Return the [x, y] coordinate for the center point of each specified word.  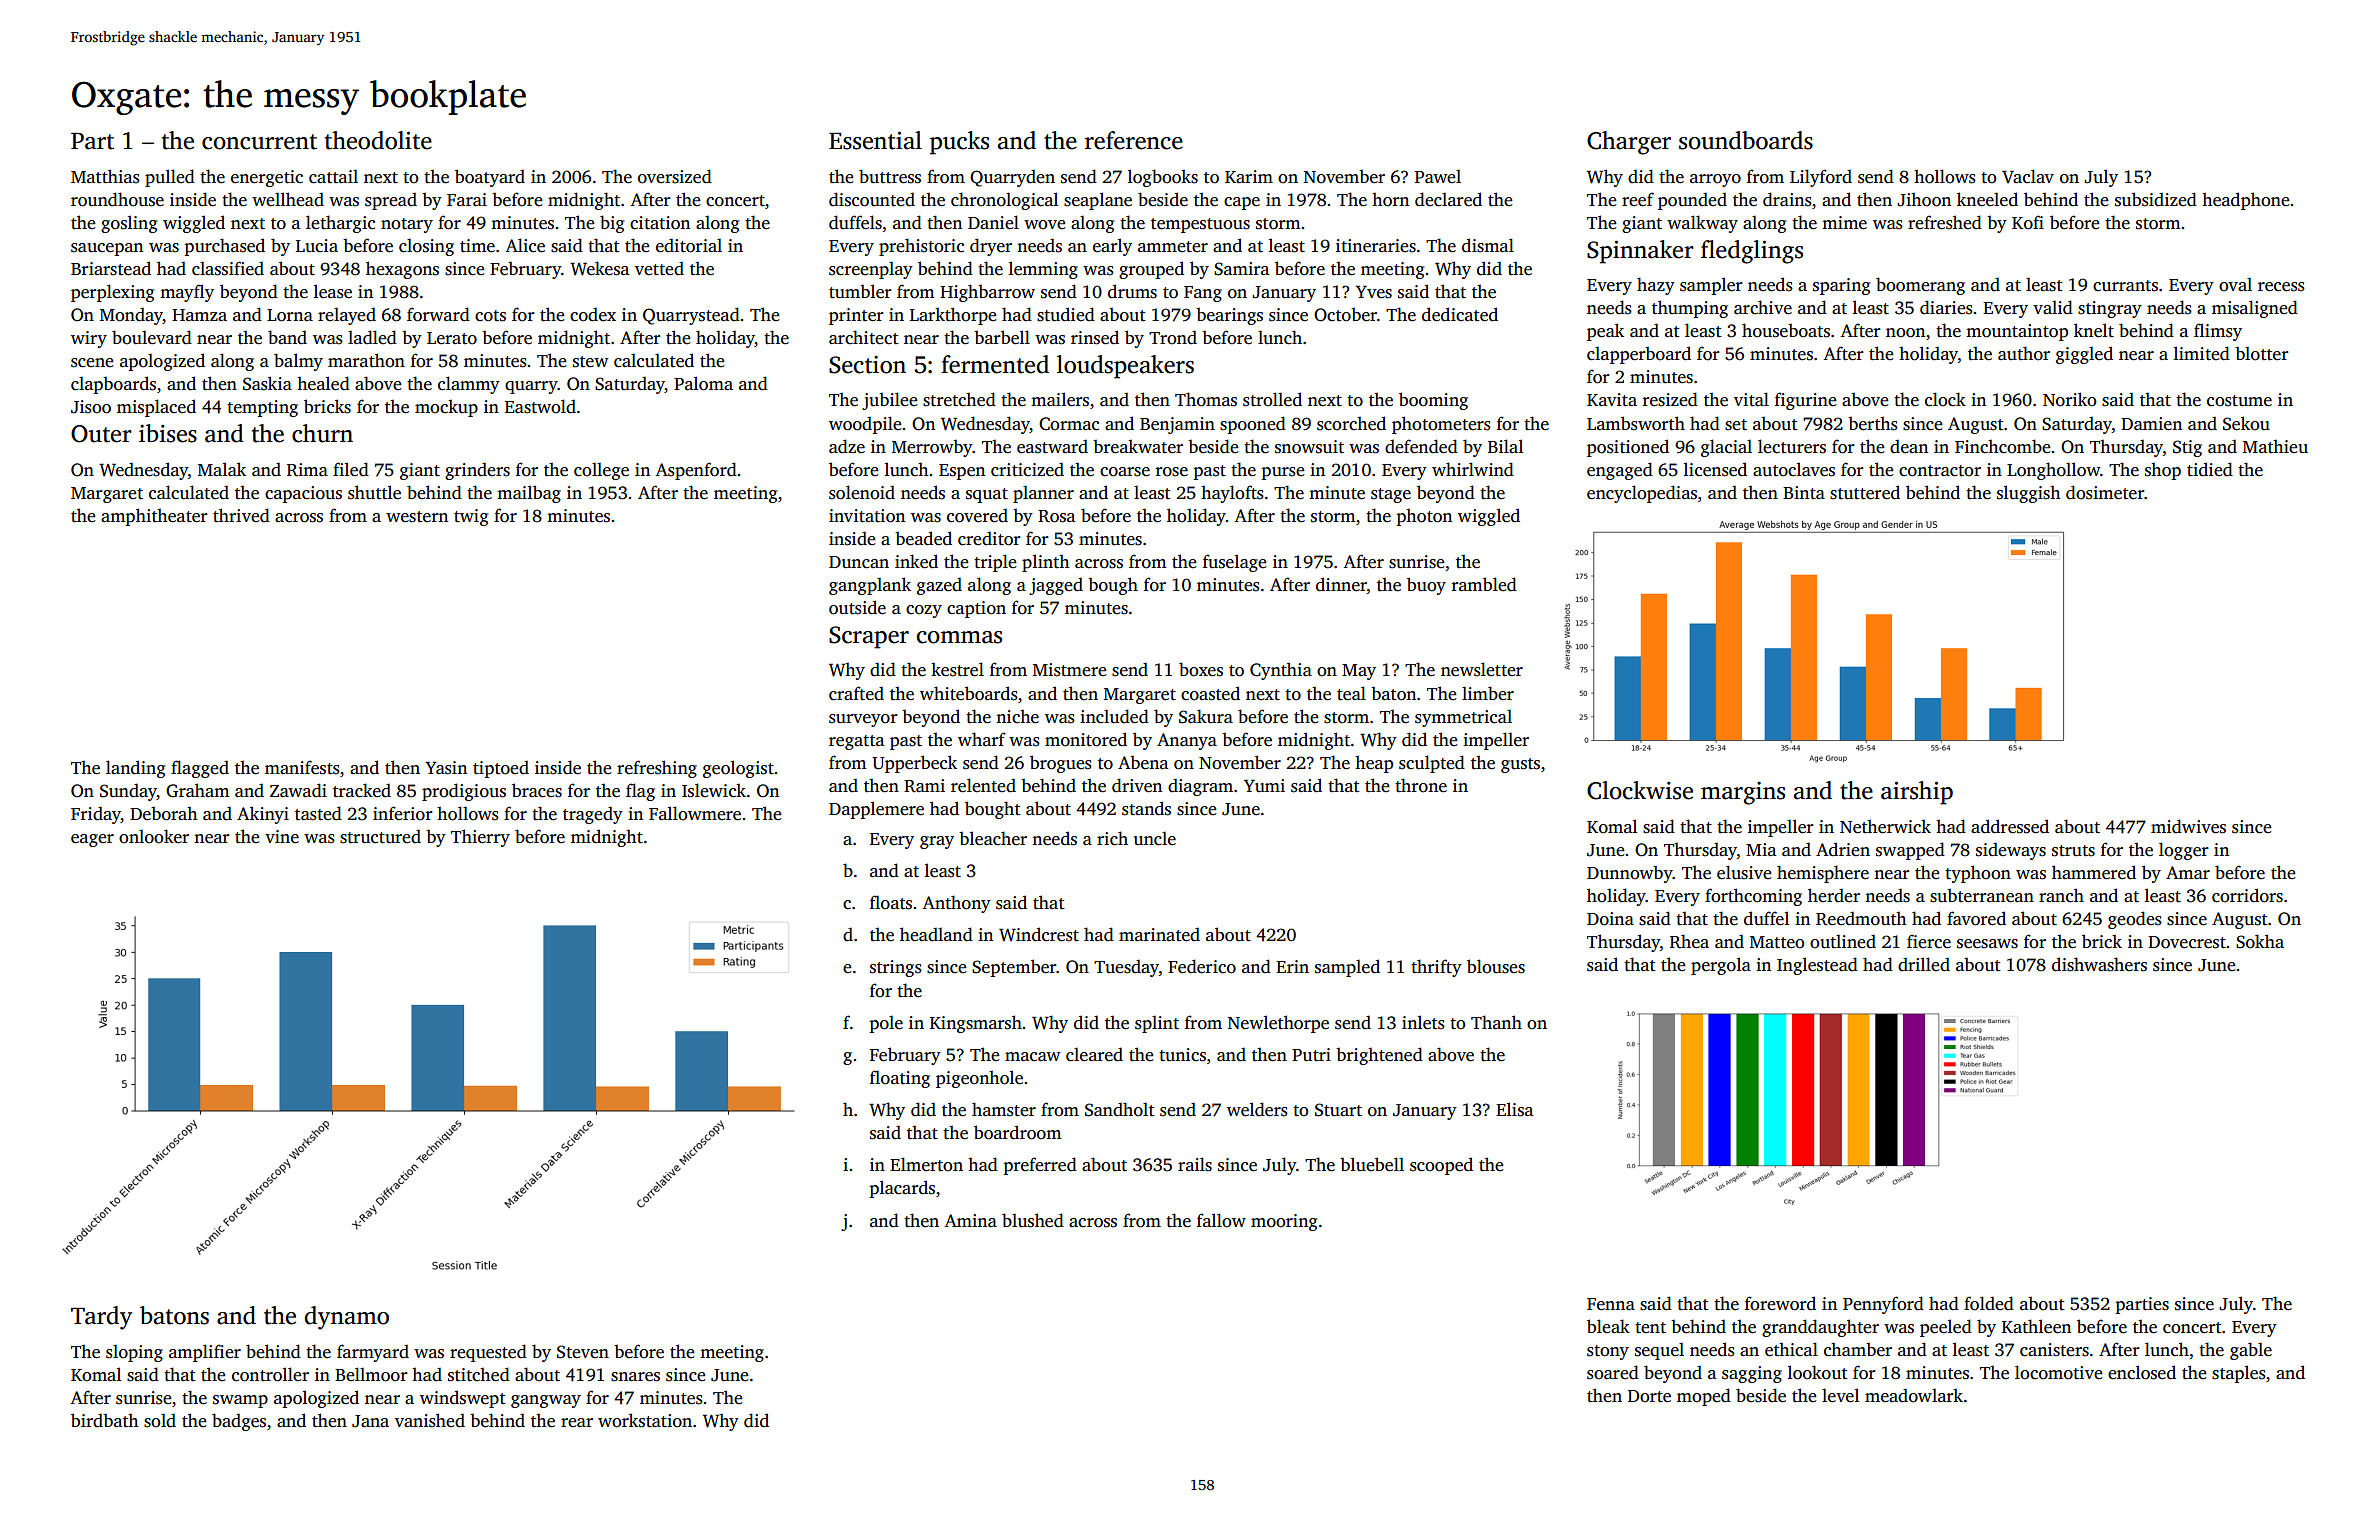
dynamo [347, 1318]
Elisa [1514, 1109]
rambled [1484, 584]
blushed [1033, 1220]
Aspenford [696, 471]
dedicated [1460, 314]
